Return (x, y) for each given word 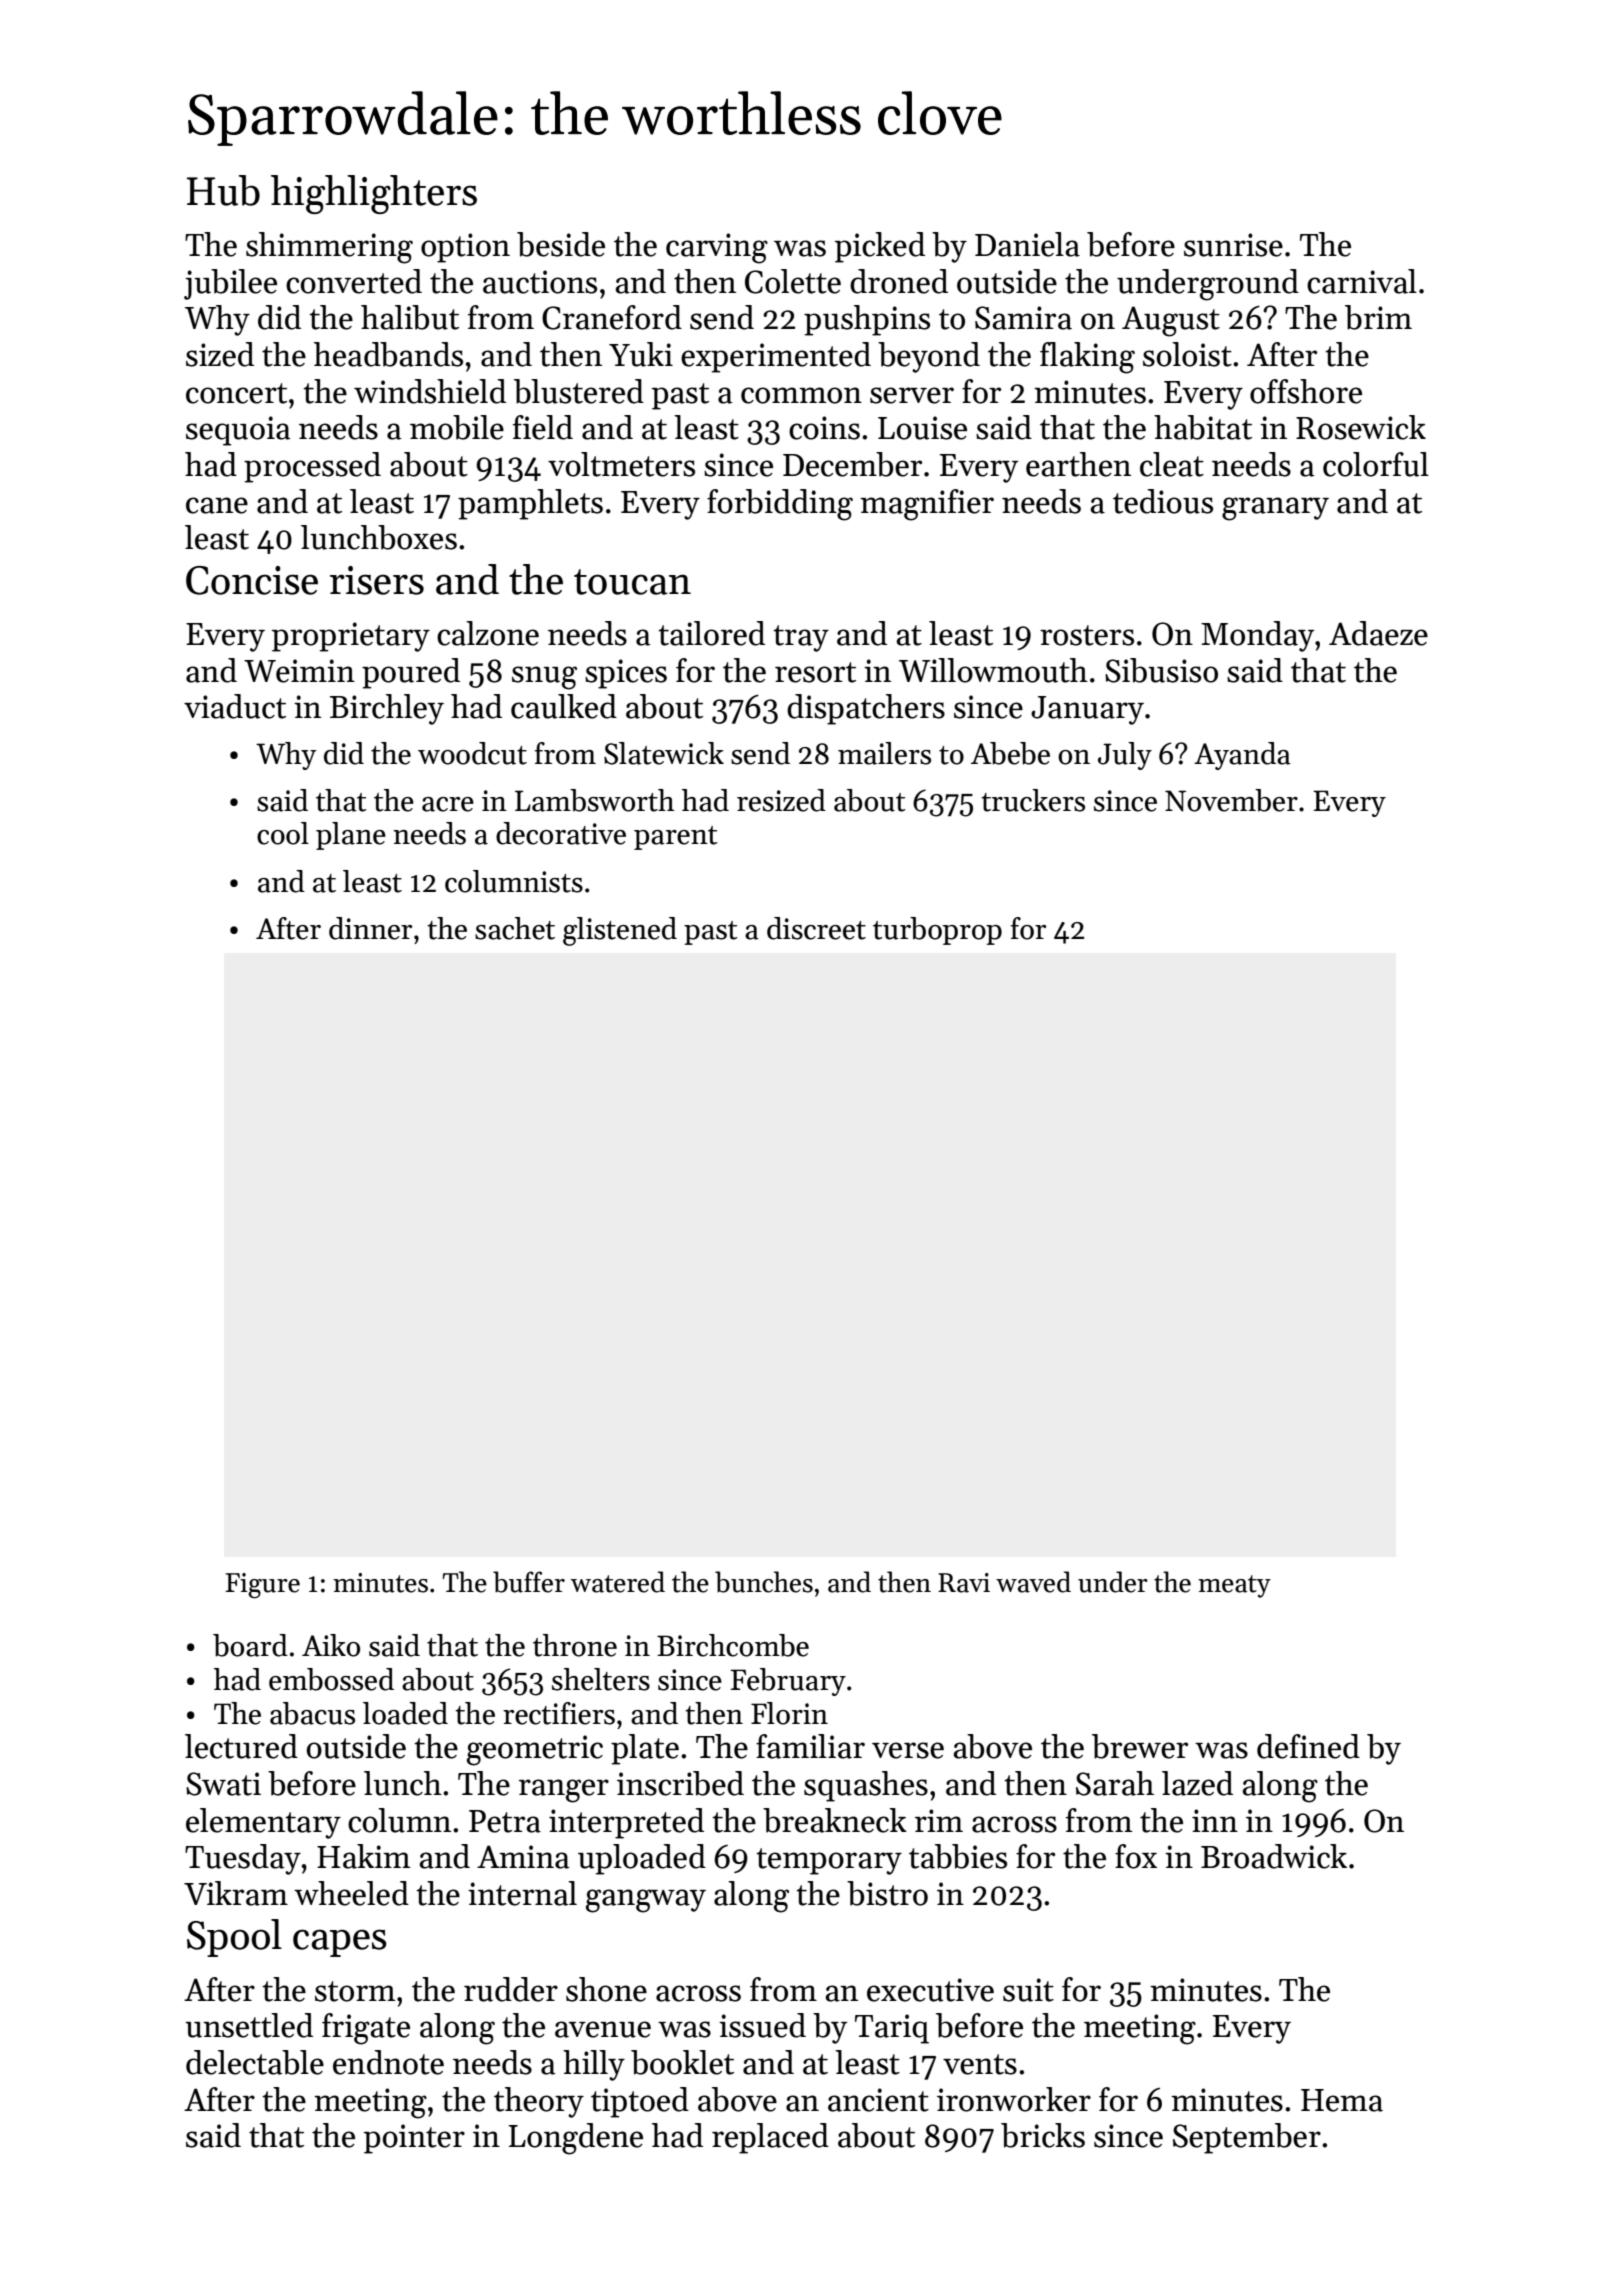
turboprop (937, 931)
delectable (255, 2062)
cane (217, 505)
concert (236, 393)
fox (1136, 1856)
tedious (1163, 501)
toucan (632, 582)
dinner (370, 928)
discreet (816, 928)
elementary (263, 1823)
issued (762, 2025)
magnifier (927, 505)
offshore (1306, 391)
